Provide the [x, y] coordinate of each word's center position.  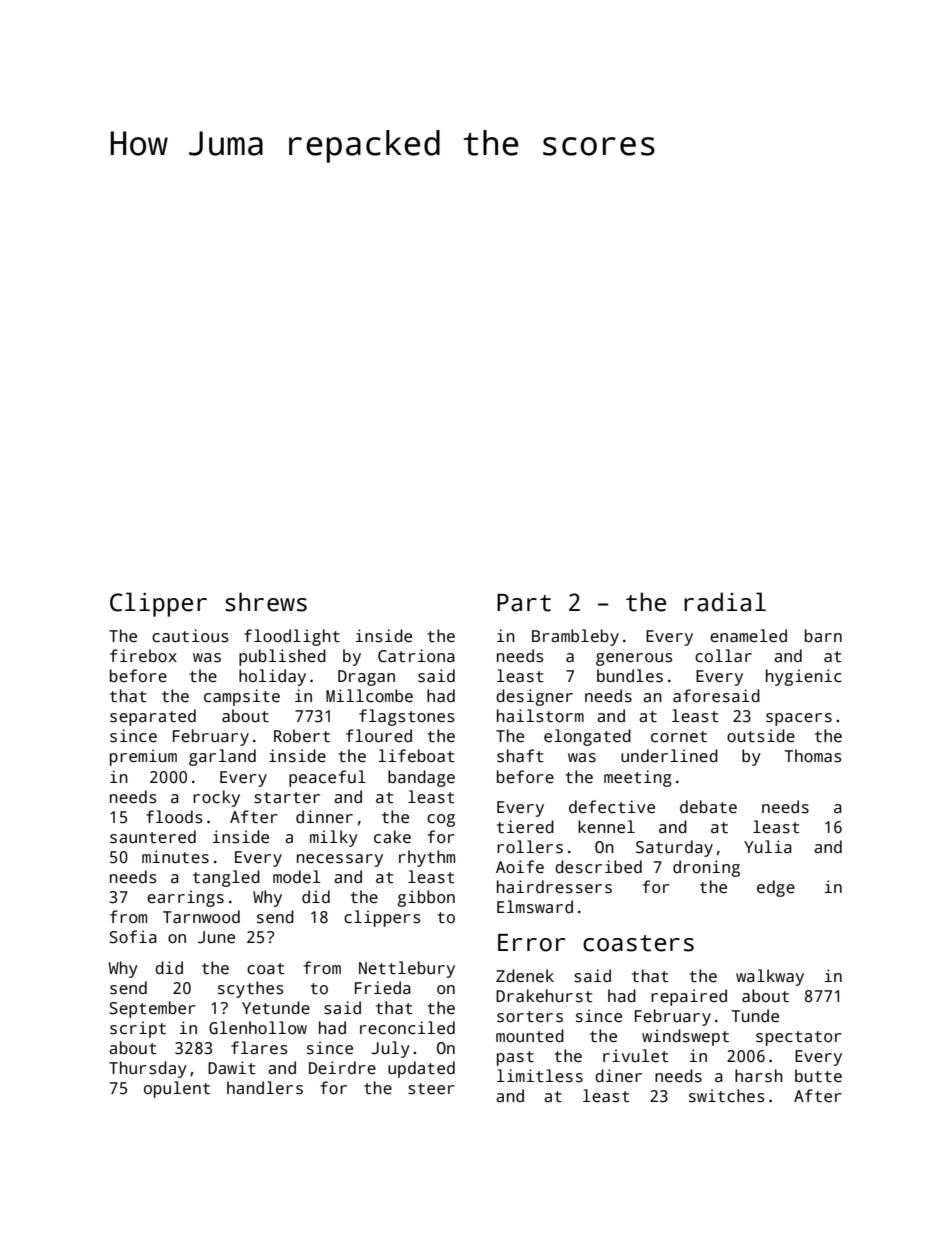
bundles [630, 676]
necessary [340, 860]
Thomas [813, 756]
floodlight [292, 637]
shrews [266, 602]
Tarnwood [201, 917]
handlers [265, 1088]
